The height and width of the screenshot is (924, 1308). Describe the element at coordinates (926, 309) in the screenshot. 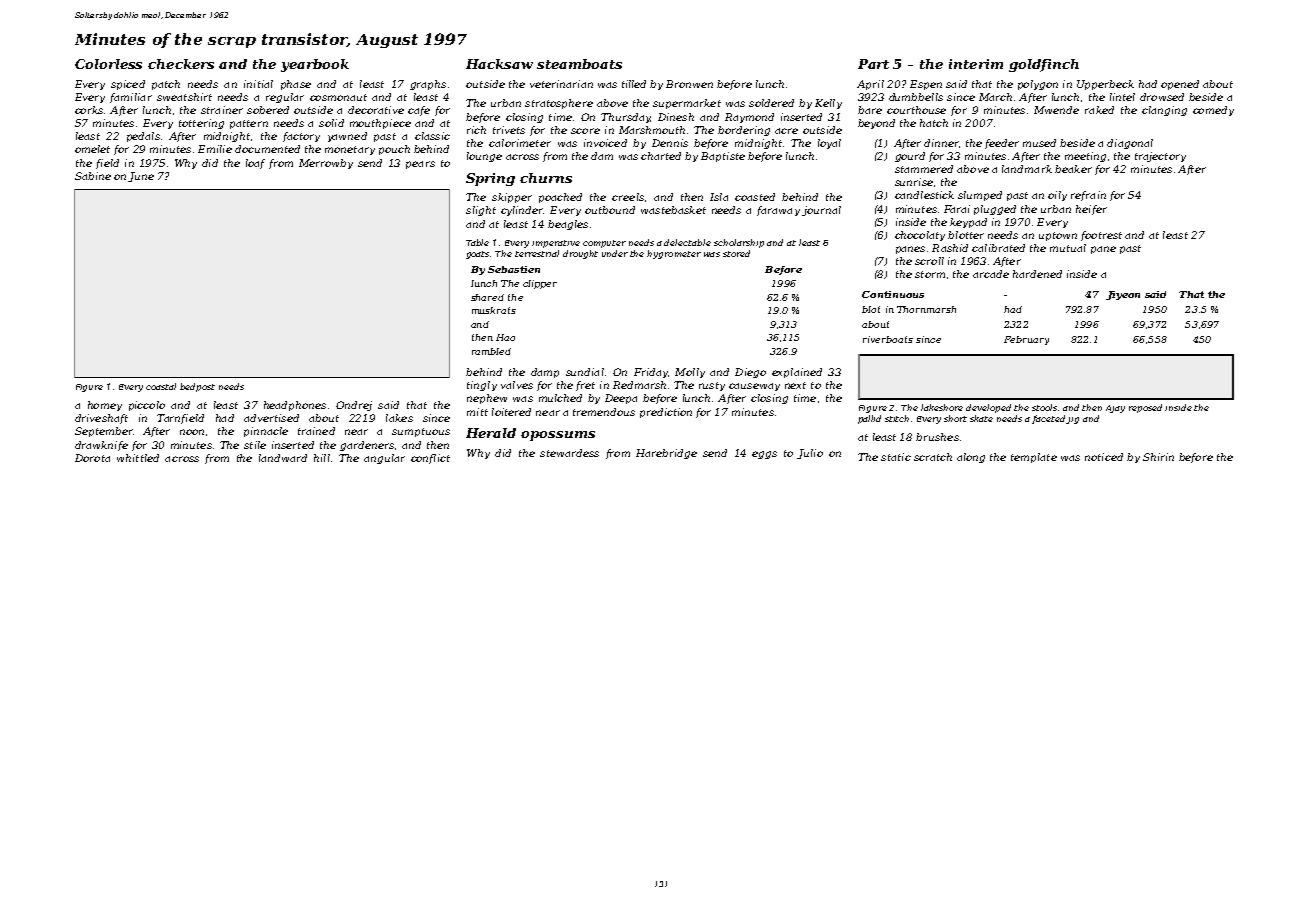

I see `Thornmarsh` at that location.
